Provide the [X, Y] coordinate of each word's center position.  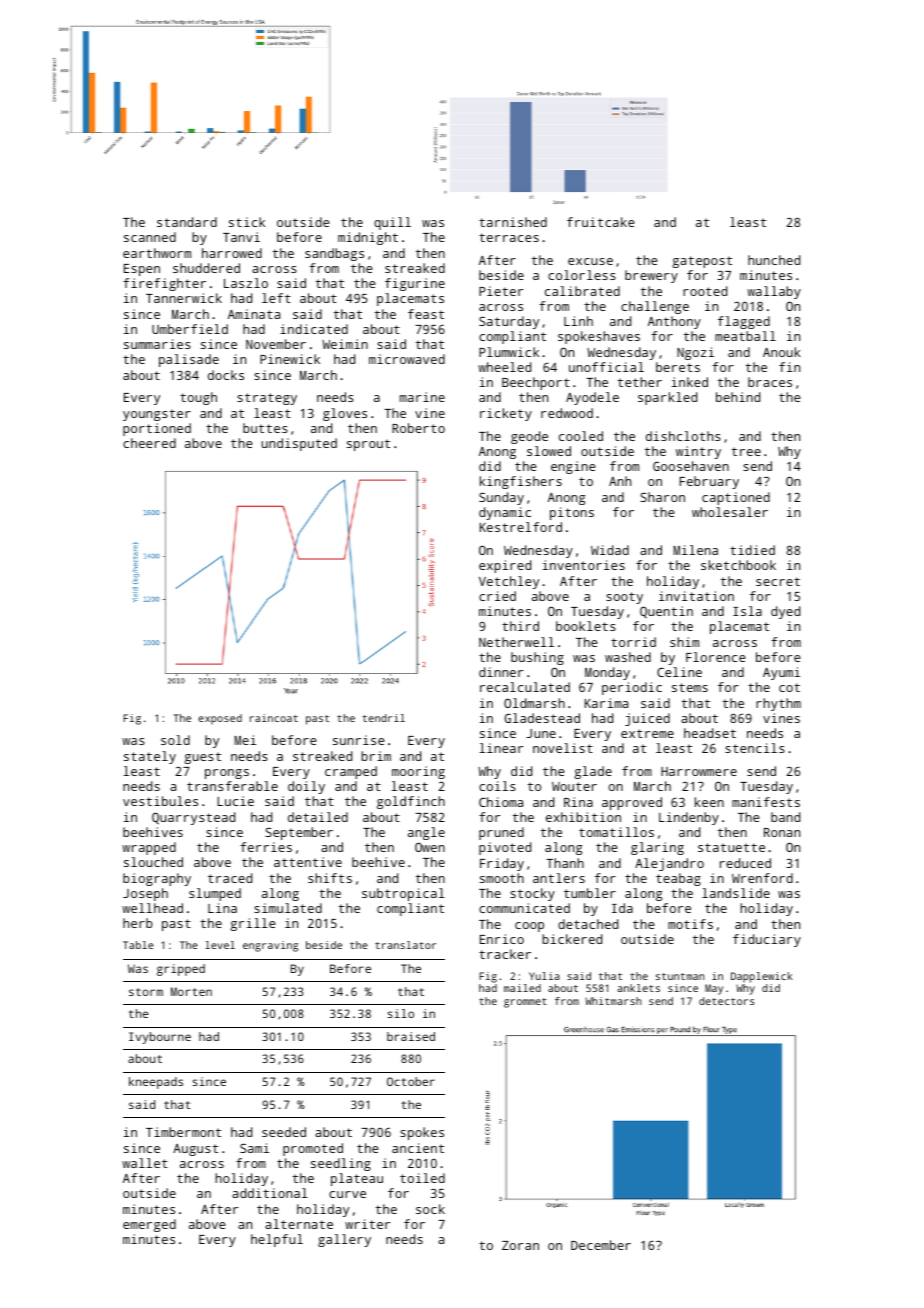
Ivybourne [160, 1038]
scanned [150, 237]
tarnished [513, 222]
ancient [418, 1148]
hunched [774, 260]
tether [640, 382]
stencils [755, 748]
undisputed [299, 444]
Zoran [520, 1245]
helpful [277, 1240]
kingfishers [521, 482]
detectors [726, 1001]
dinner [501, 672]
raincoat [274, 718]
